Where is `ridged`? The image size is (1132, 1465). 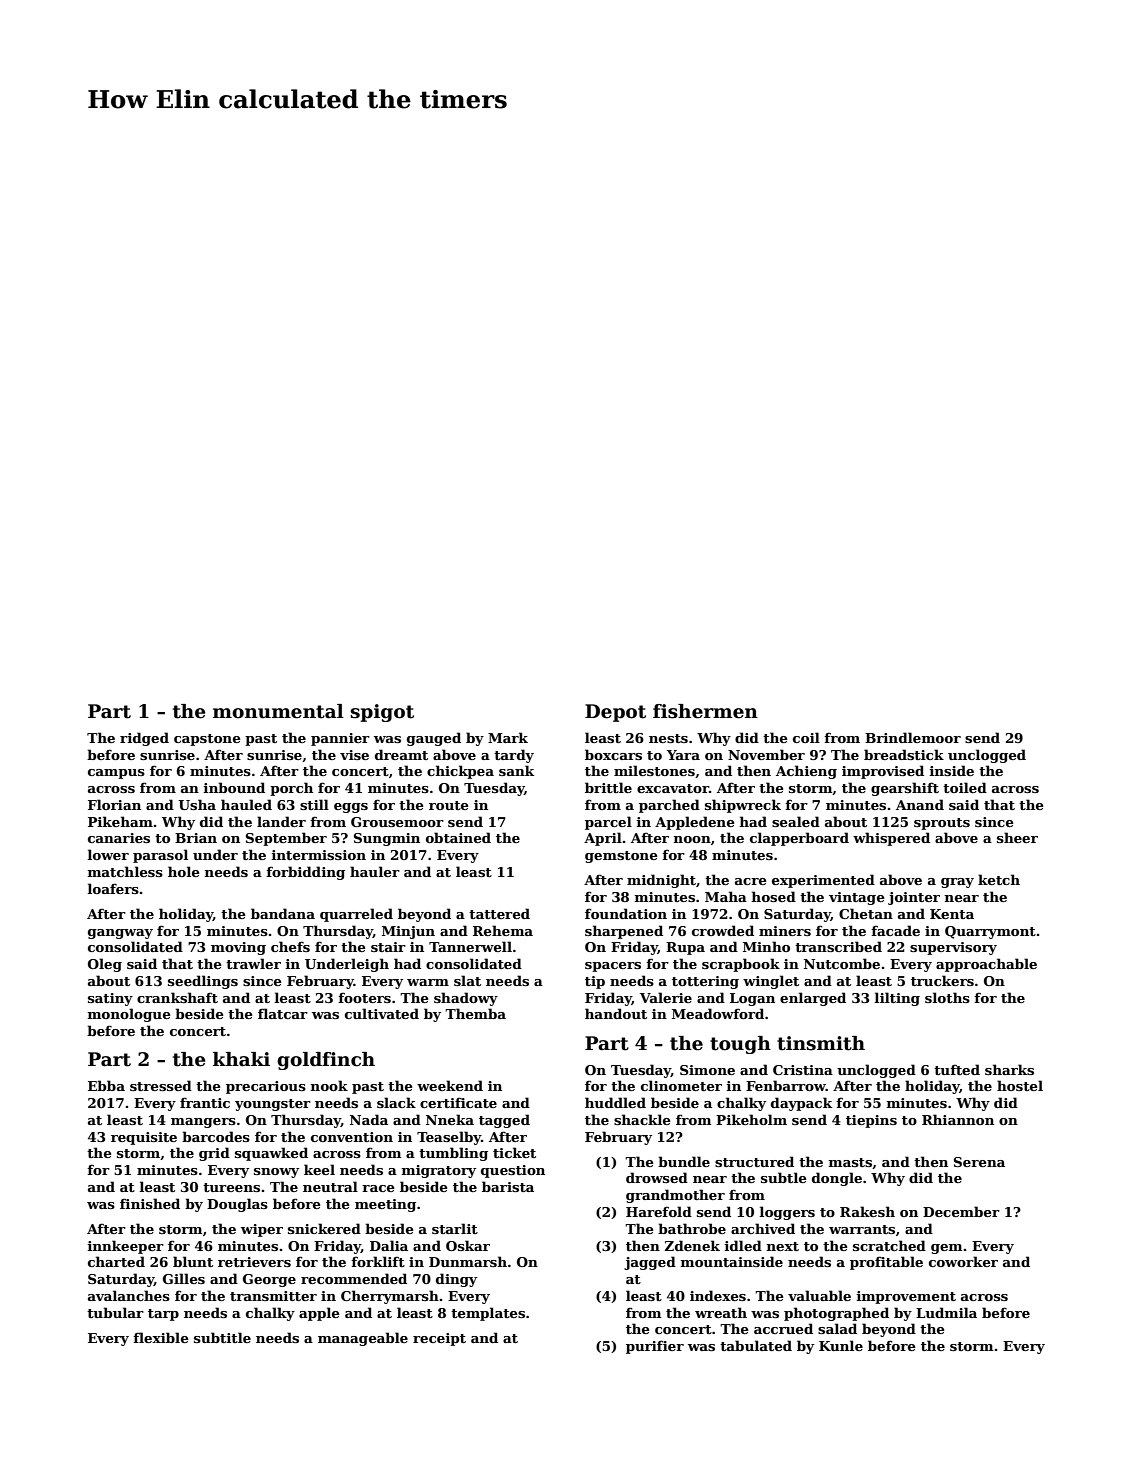
ridged is located at coordinates (144, 739).
